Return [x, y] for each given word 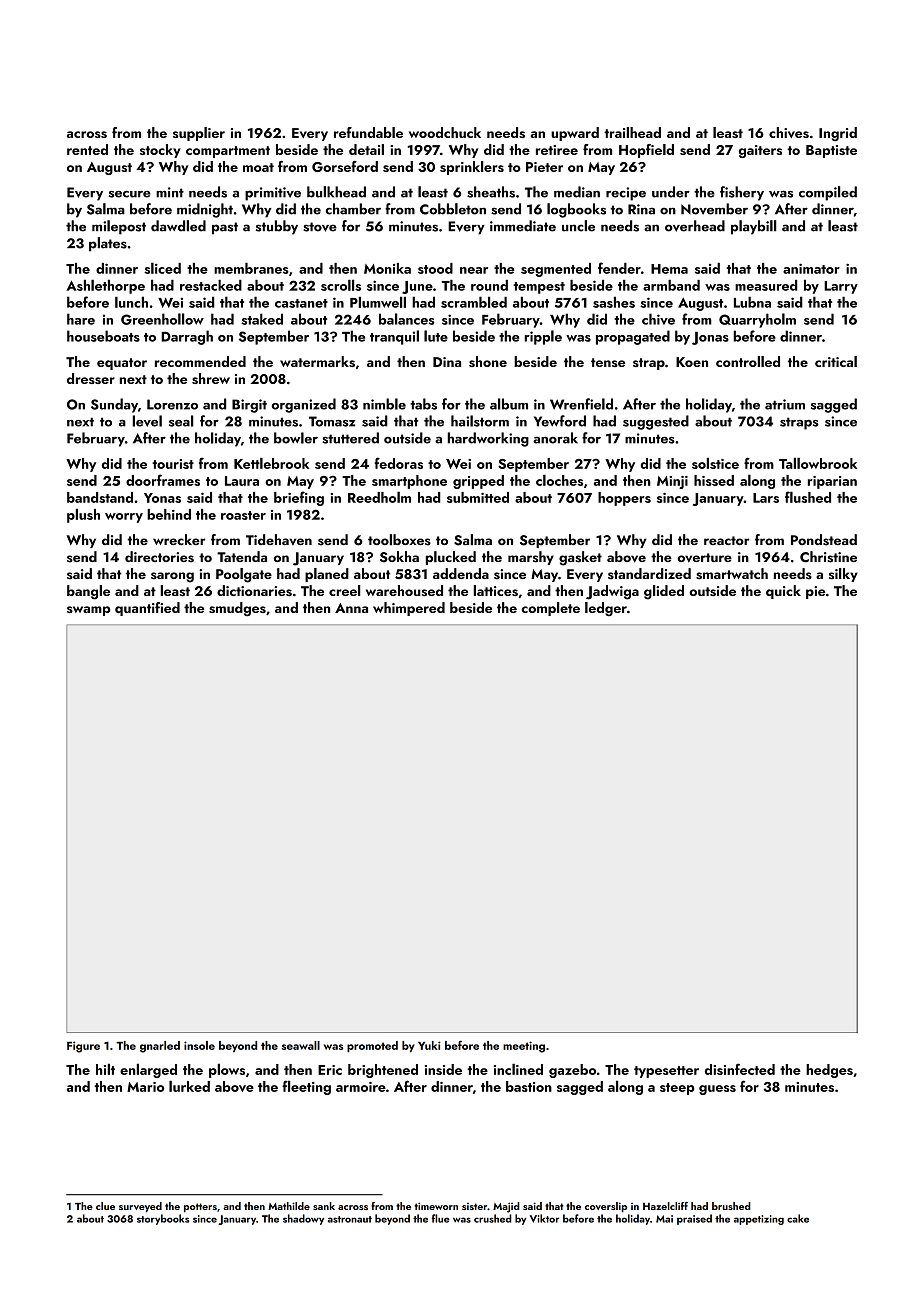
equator [122, 364]
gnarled [160, 1047]
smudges [237, 609]
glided [664, 592]
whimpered [409, 609]
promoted [372, 1047]
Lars [766, 498]
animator [811, 268]
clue [105, 1206]
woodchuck [445, 132]
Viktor [544, 1218]
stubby [277, 227]
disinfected [740, 1069]
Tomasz [332, 421]
